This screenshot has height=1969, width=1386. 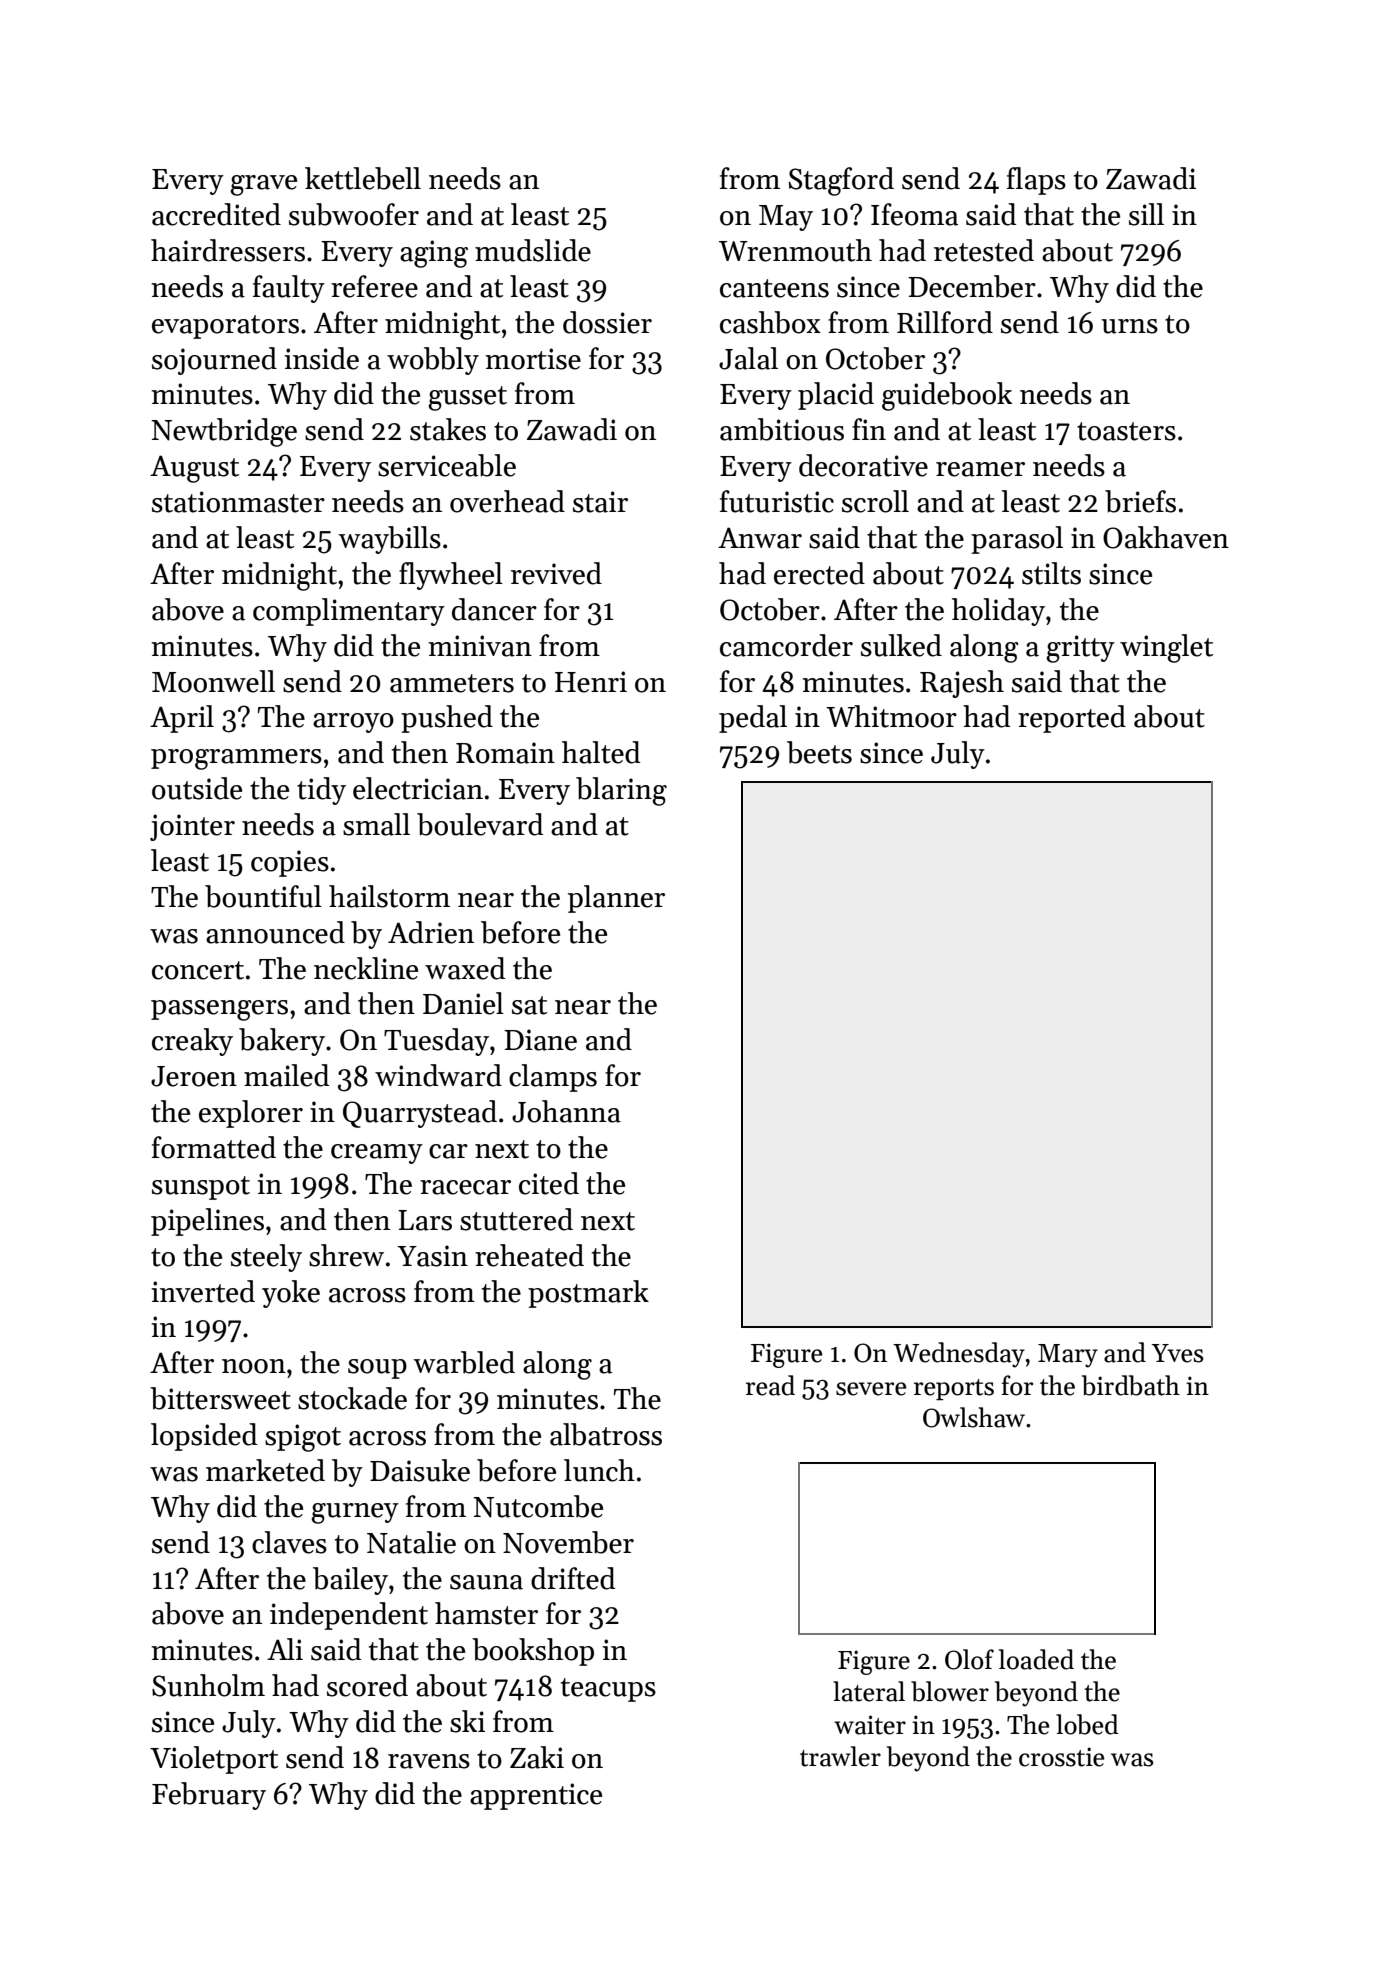 What do you see at coordinates (540, 1040) in the screenshot?
I see `Diane` at bounding box center [540, 1040].
